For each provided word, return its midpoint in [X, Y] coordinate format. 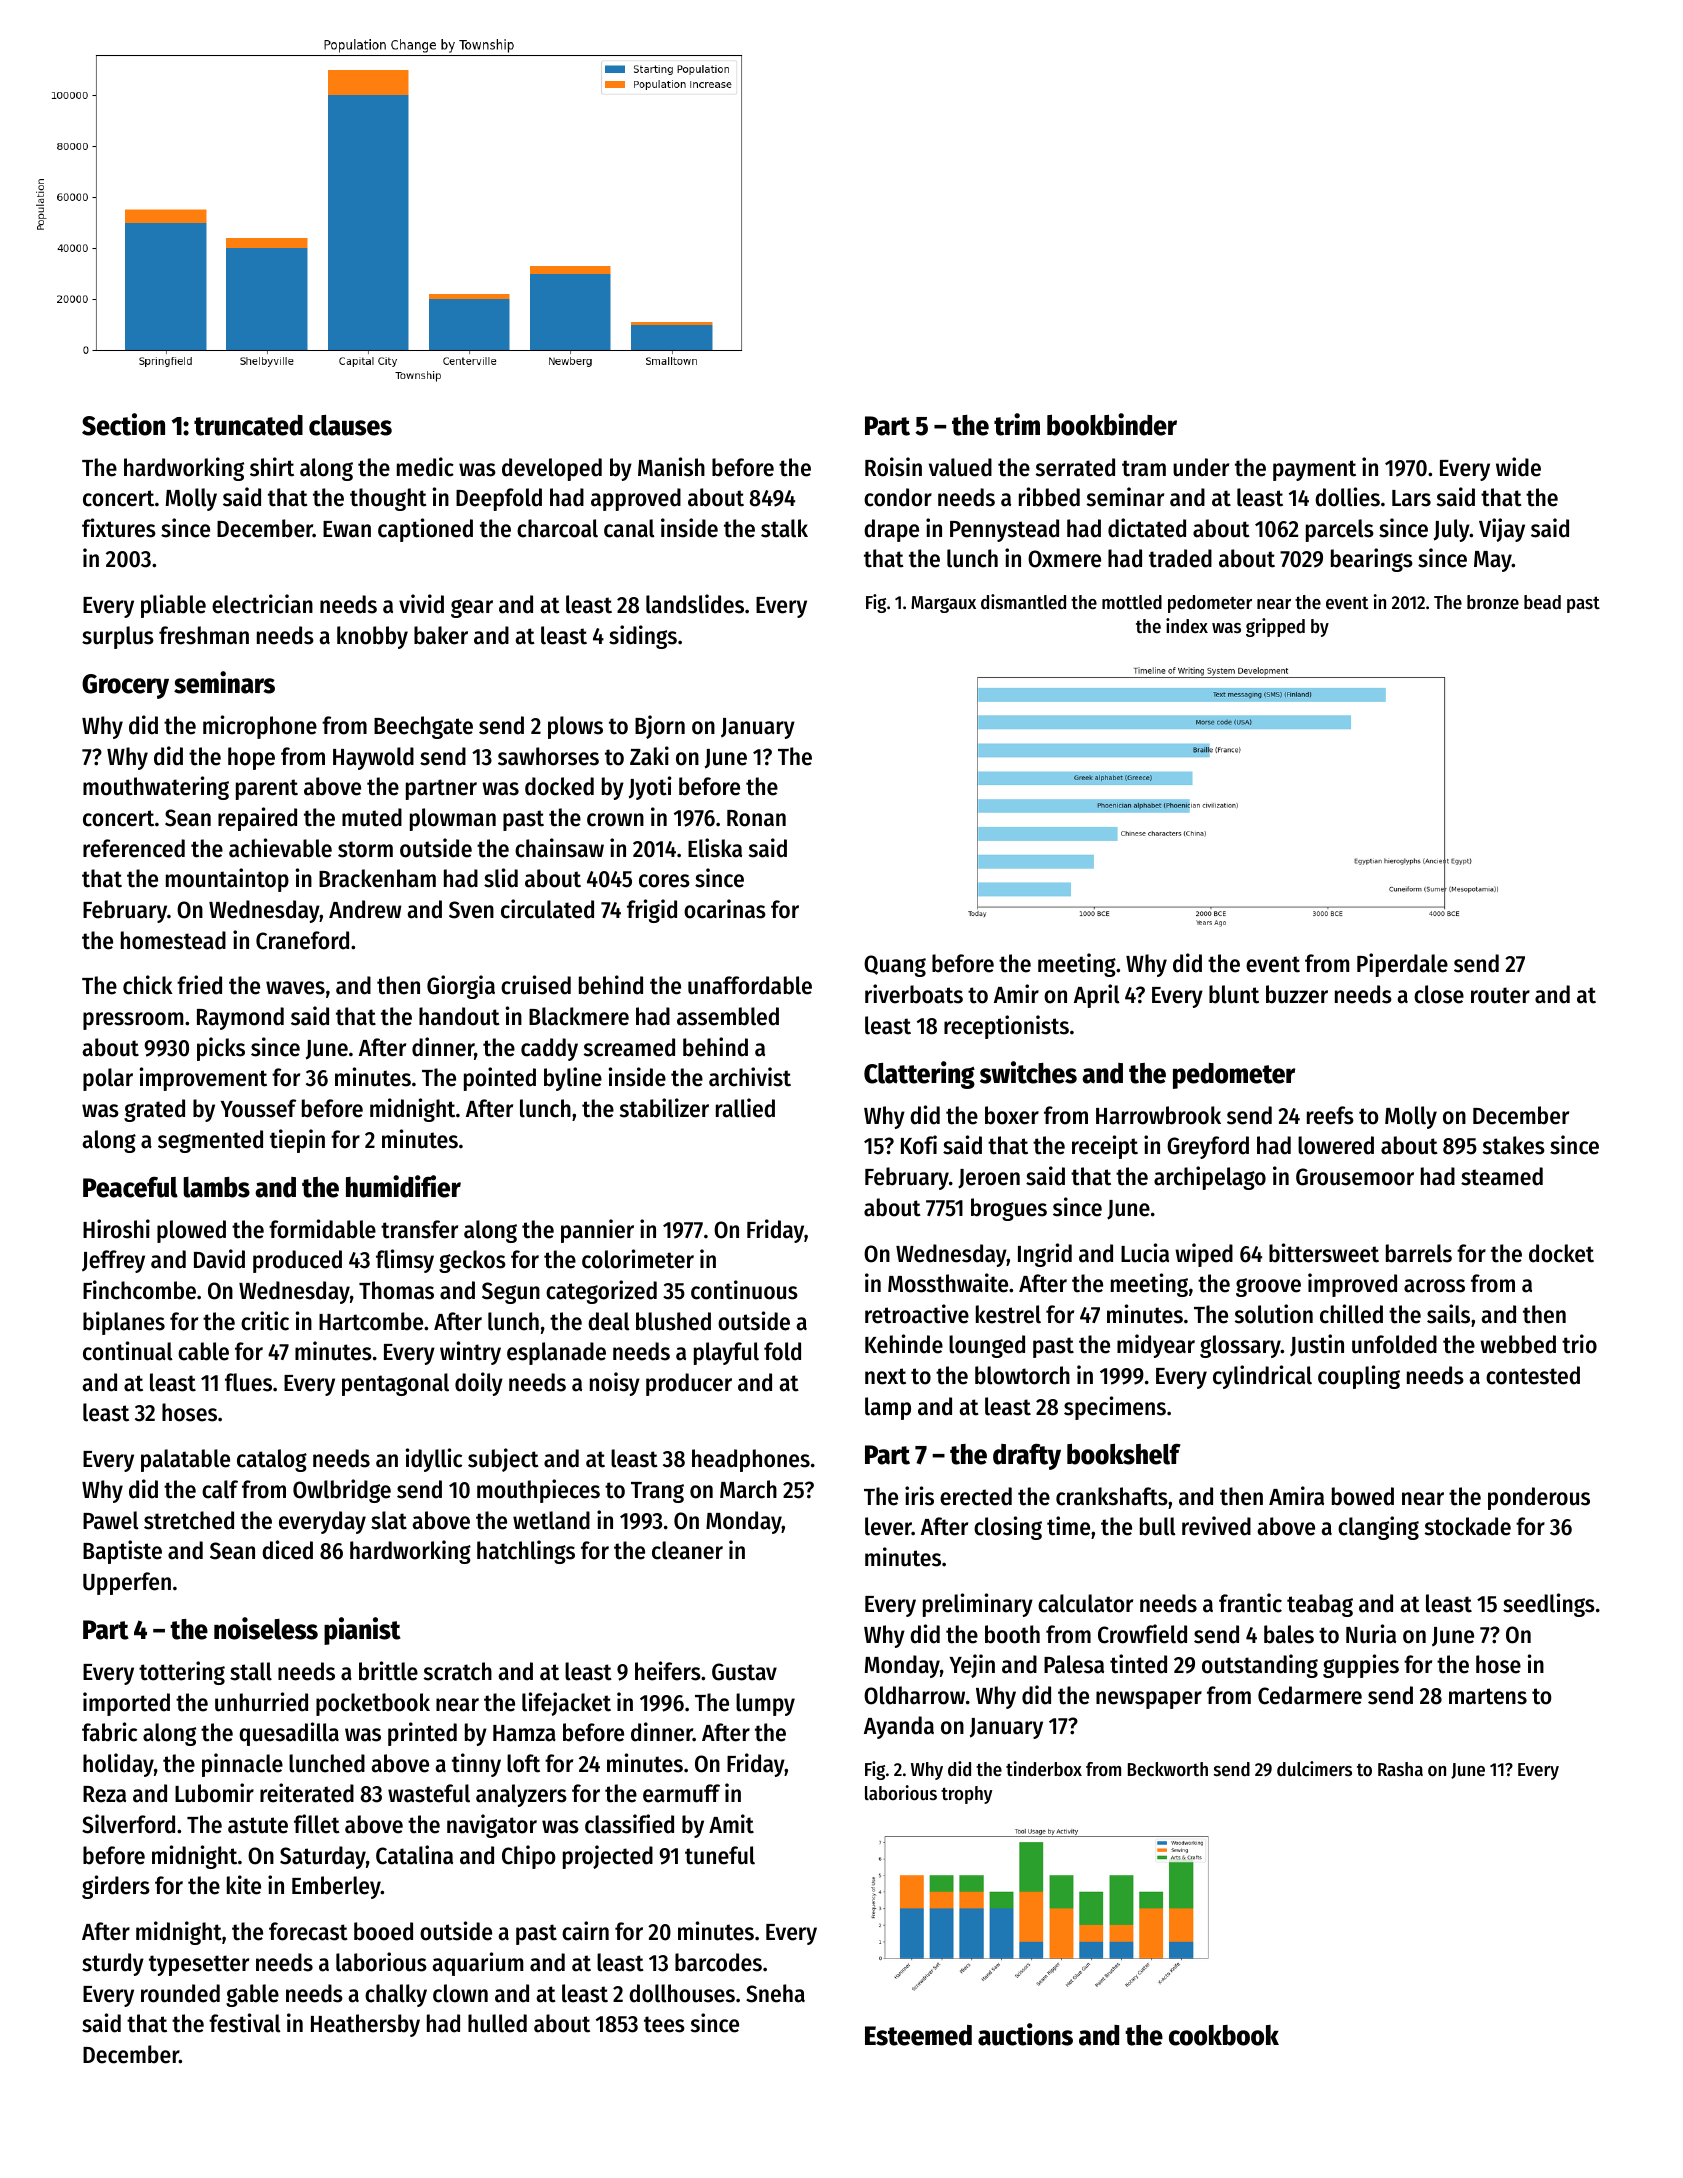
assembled [728, 1016]
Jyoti [650, 788]
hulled [497, 2023]
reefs [1330, 1115]
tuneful [720, 1855]
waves [295, 988]
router [1500, 995]
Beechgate [423, 727]
